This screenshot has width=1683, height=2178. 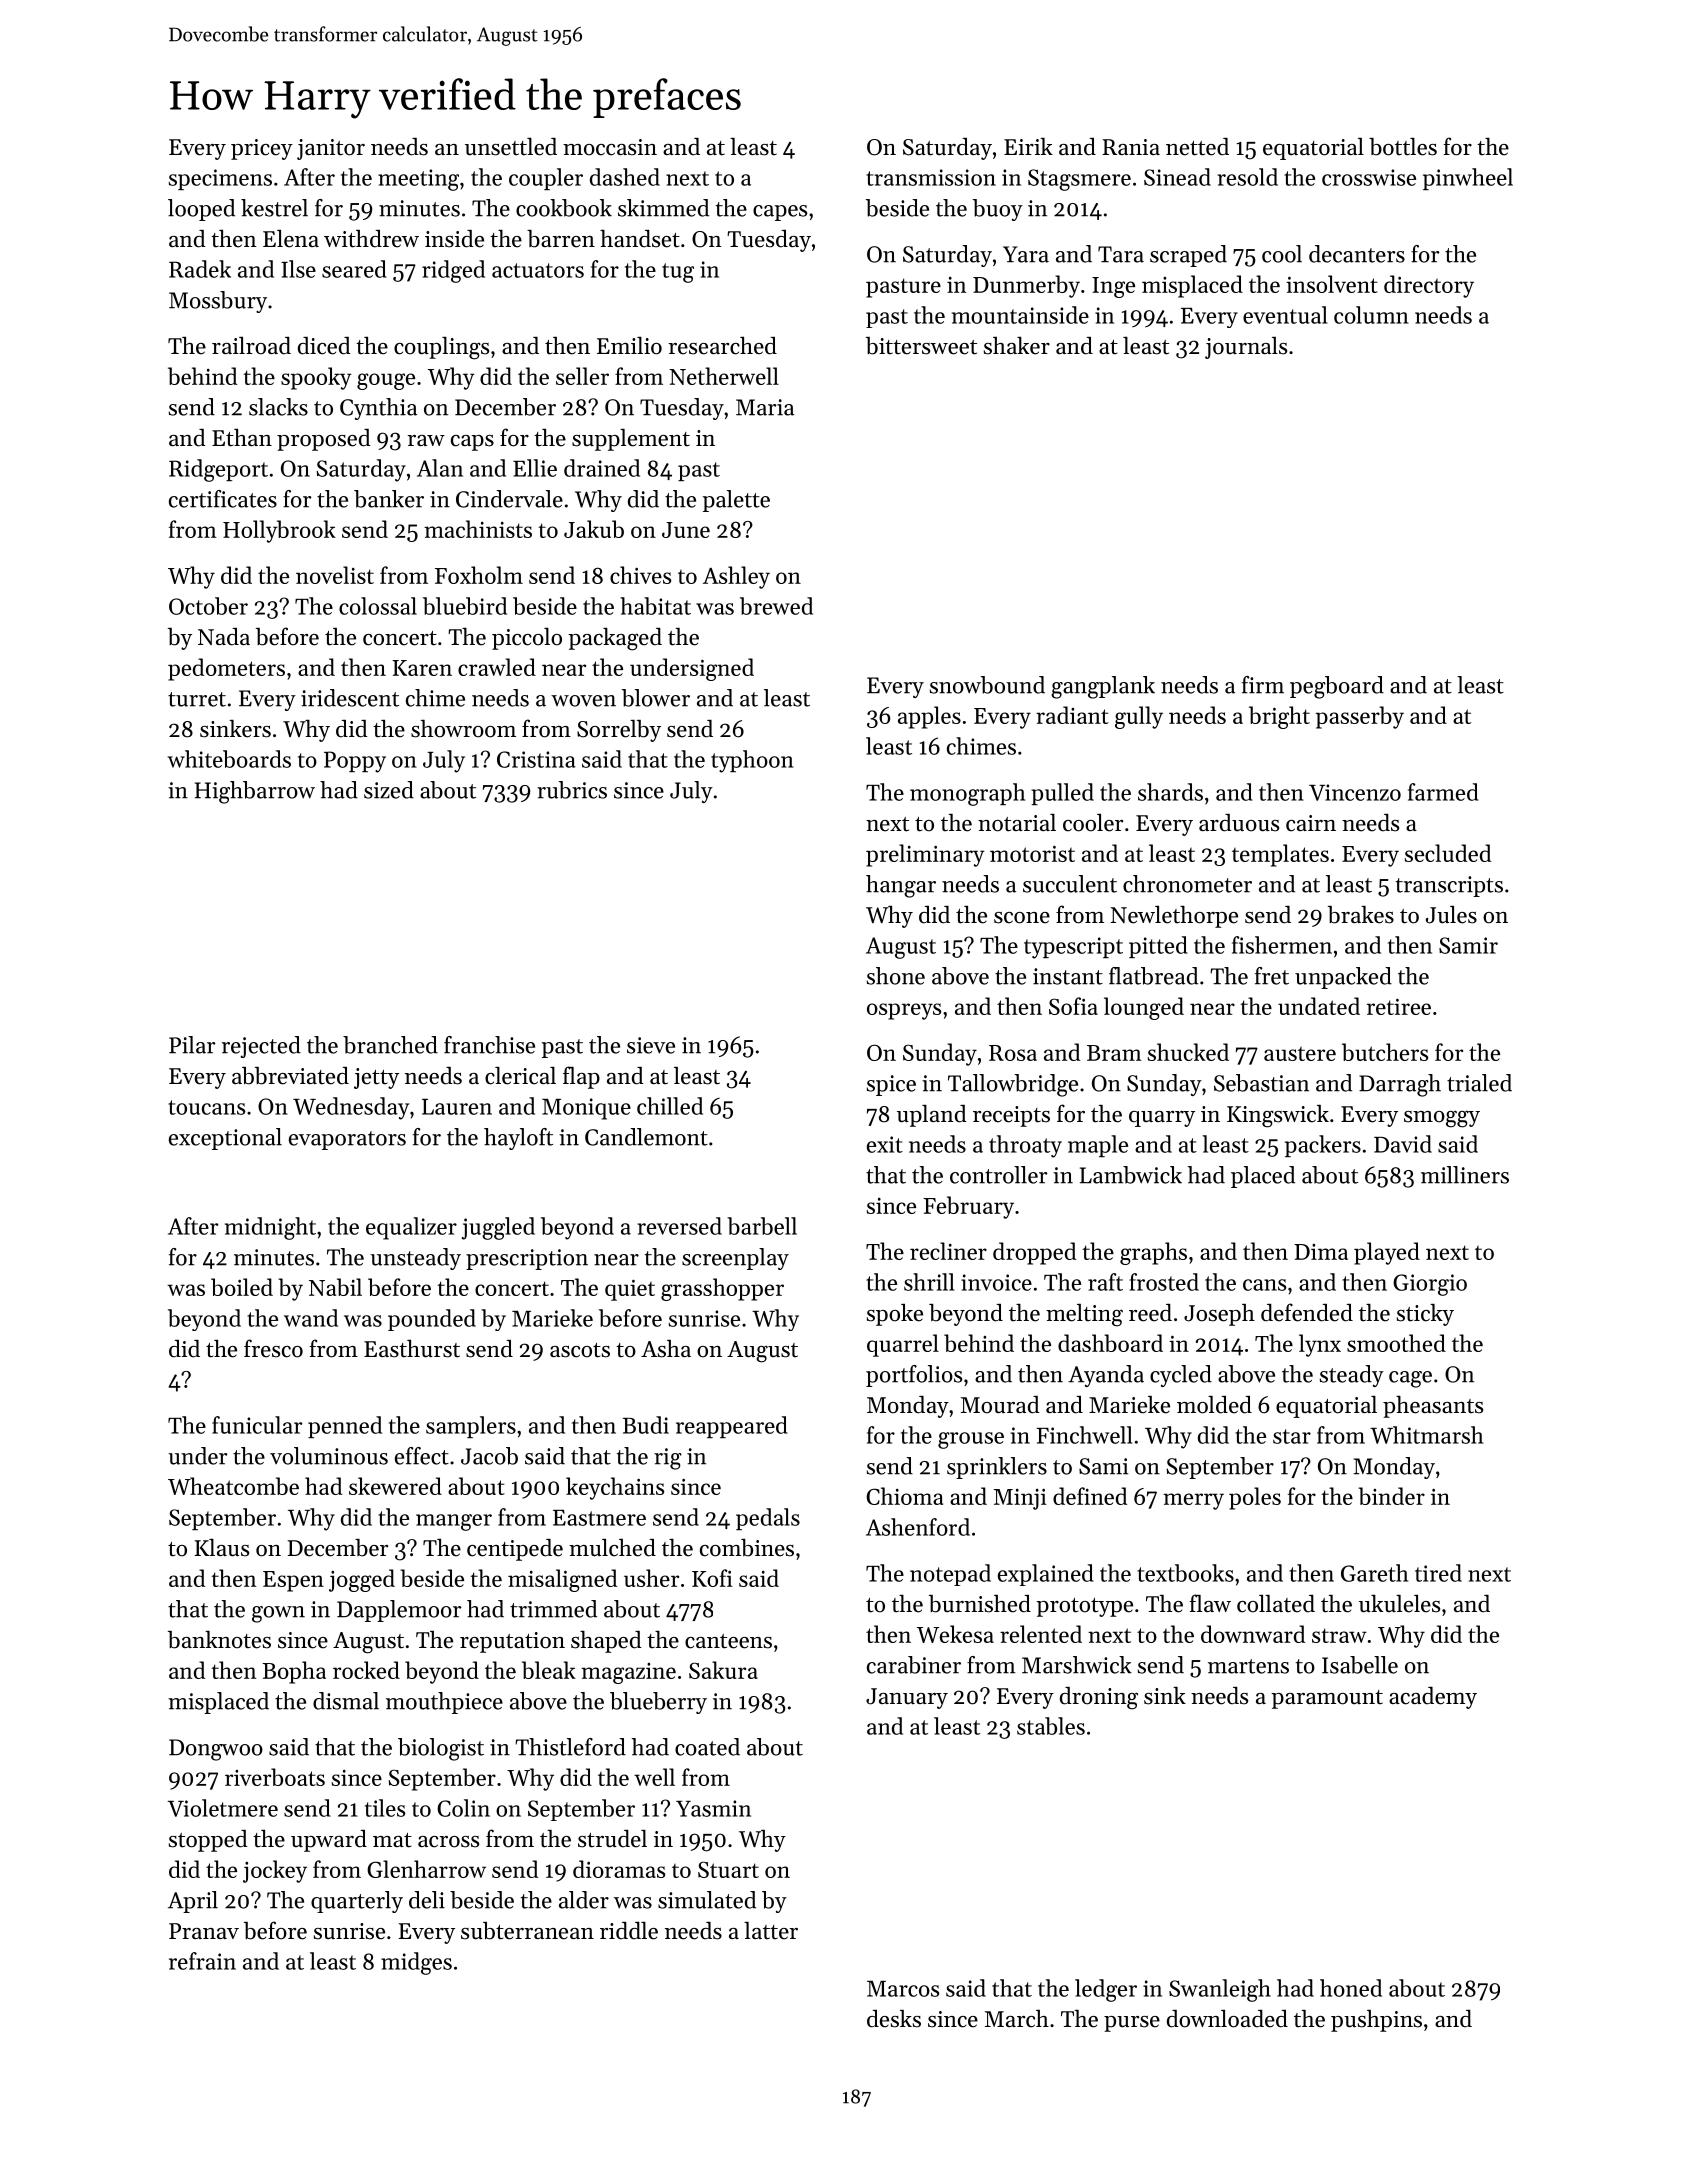 I want to click on midges, so click(x=416, y=1963).
